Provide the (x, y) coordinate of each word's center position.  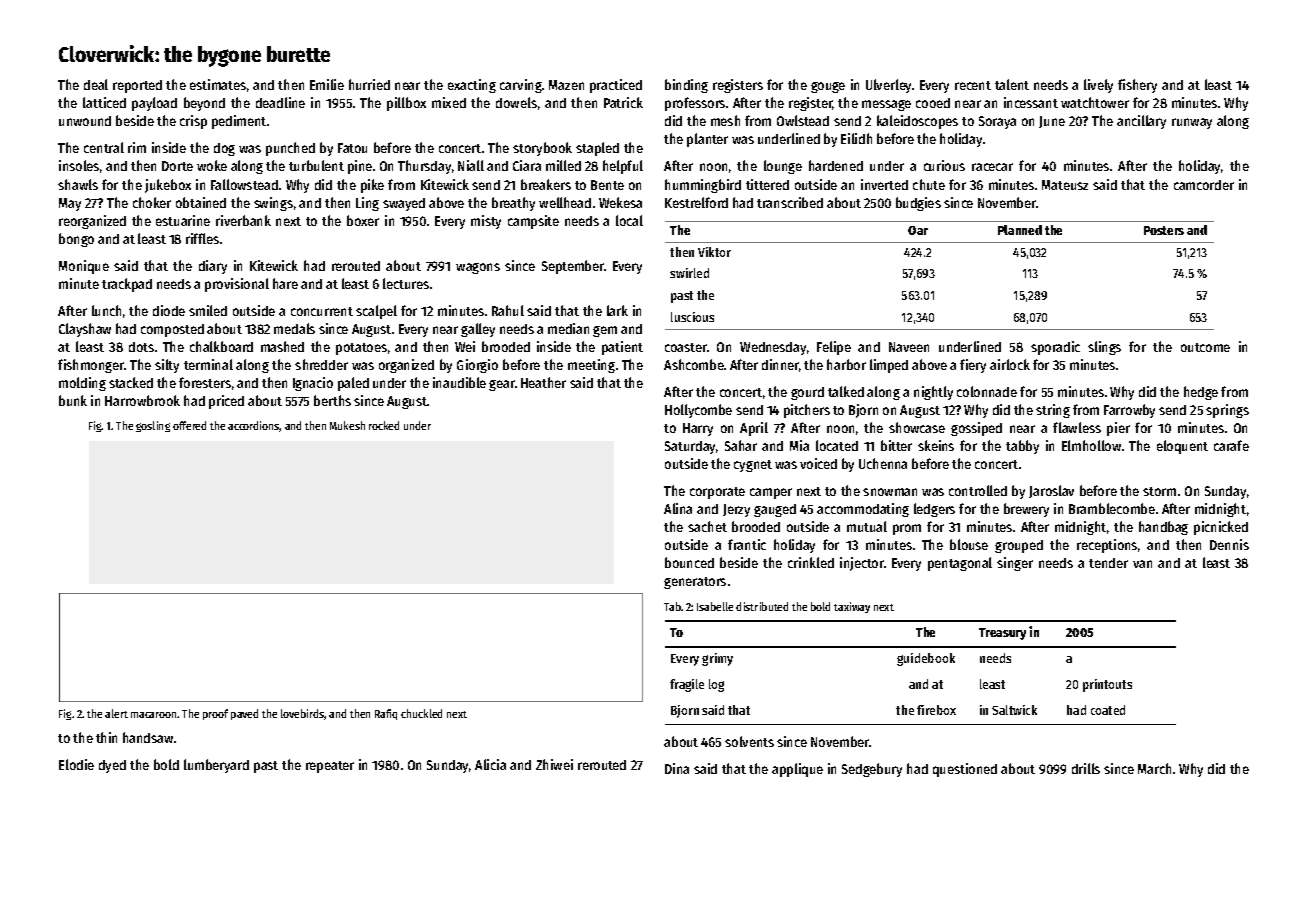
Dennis (1229, 544)
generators (695, 583)
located (837, 445)
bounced (689, 562)
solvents (749, 741)
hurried (369, 84)
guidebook (926, 659)
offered (189, 425)
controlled (978, 490)
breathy (513, 204)
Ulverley (888, 86)
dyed (112, 766)
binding (686, 86)
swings (273, 204)
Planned (1020, 230)
